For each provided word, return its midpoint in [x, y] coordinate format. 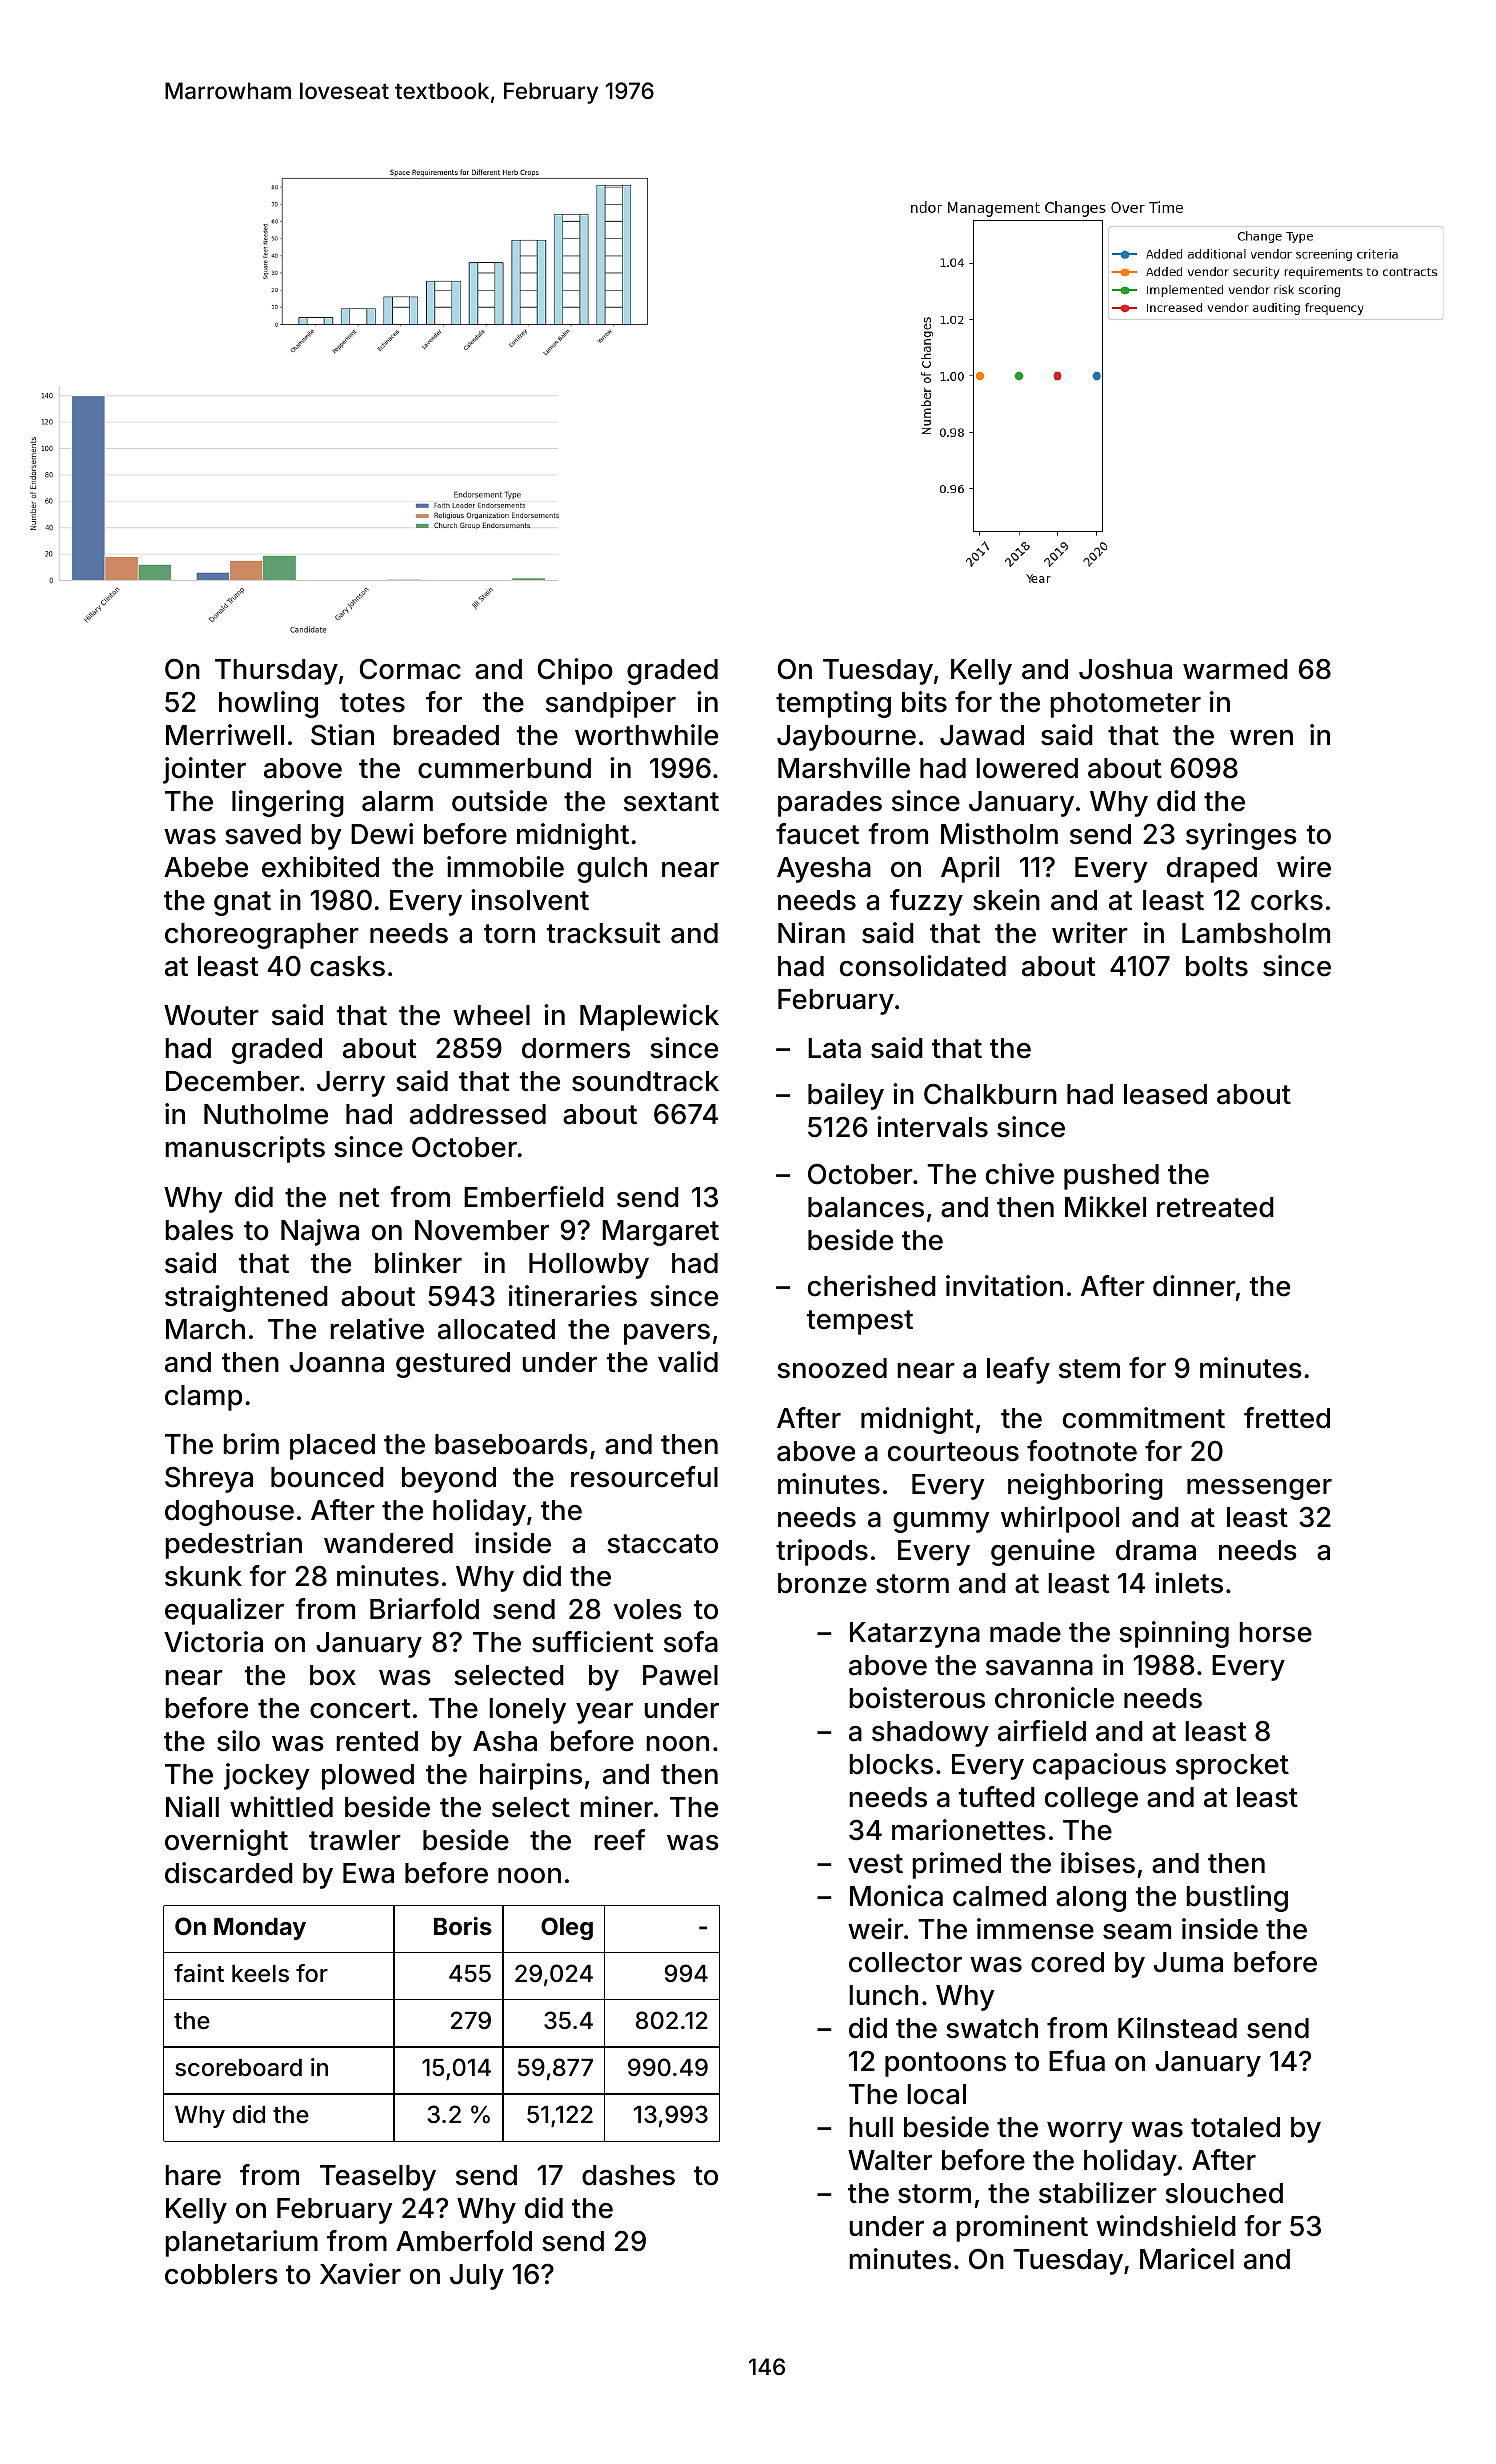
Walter [890, 2160]
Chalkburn [990, 1094]
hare [193, 2175]
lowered [1027, 768]
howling [268, 704]
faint [199, 1973]
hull [871, 2127]
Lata [834, 1048]
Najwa [320, 1232]
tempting [833, 704]
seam [1137, 1931]
